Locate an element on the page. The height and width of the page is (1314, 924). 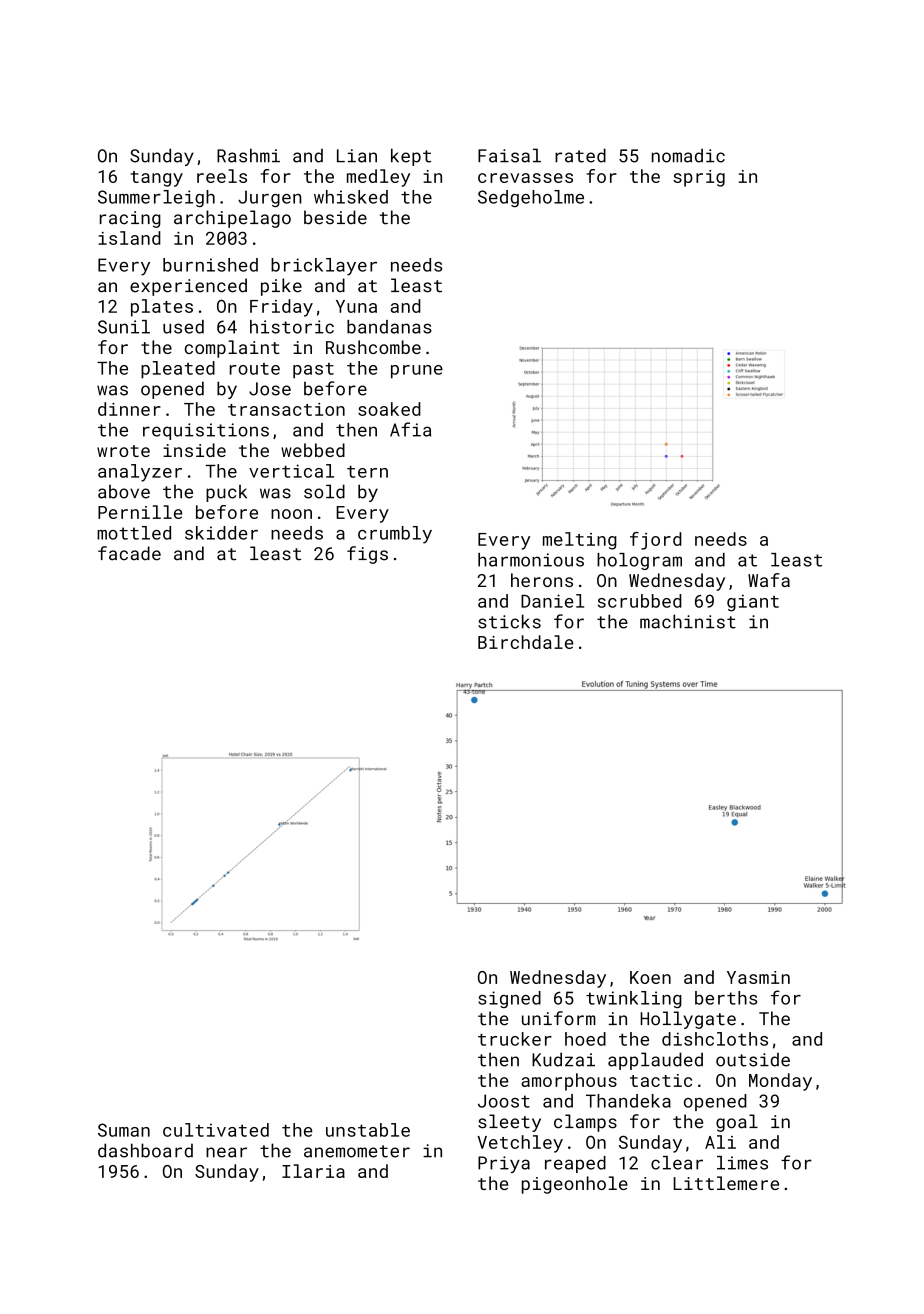
sprig is located at coordinates (699, 178).
